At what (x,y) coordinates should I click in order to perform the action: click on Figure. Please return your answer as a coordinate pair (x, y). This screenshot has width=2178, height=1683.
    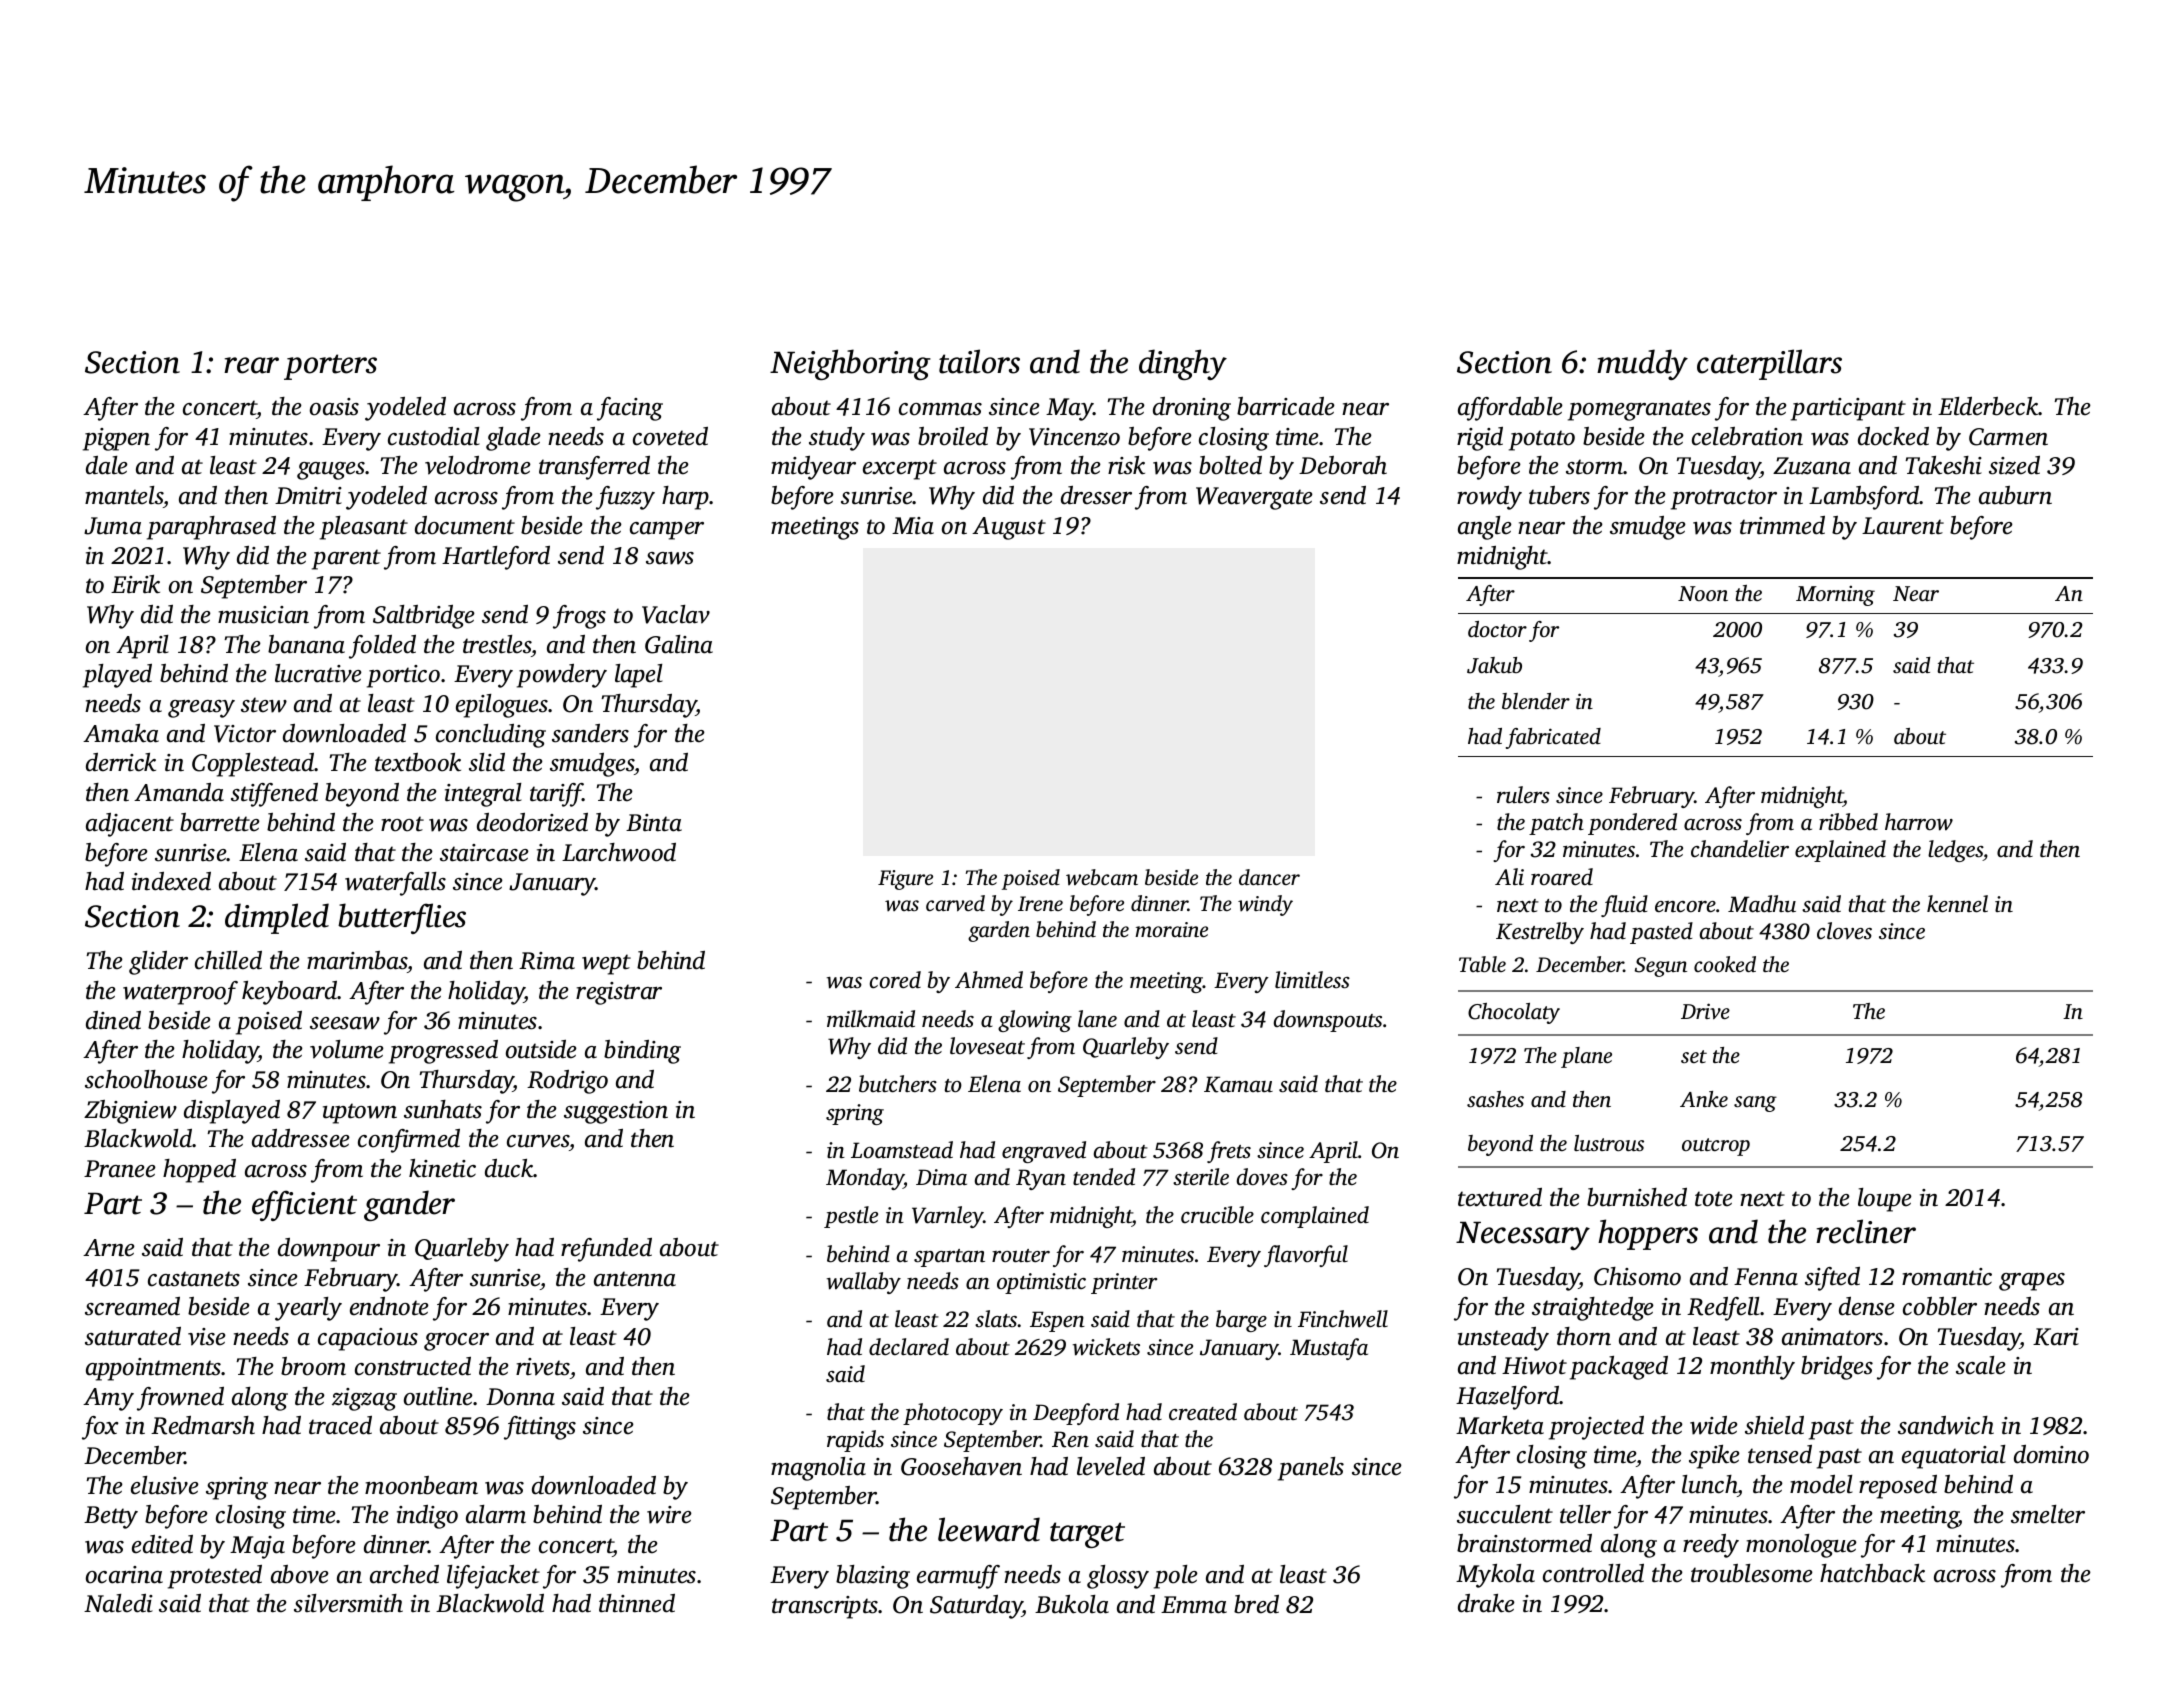
    Looking at the image, I should click on (905, 880).
